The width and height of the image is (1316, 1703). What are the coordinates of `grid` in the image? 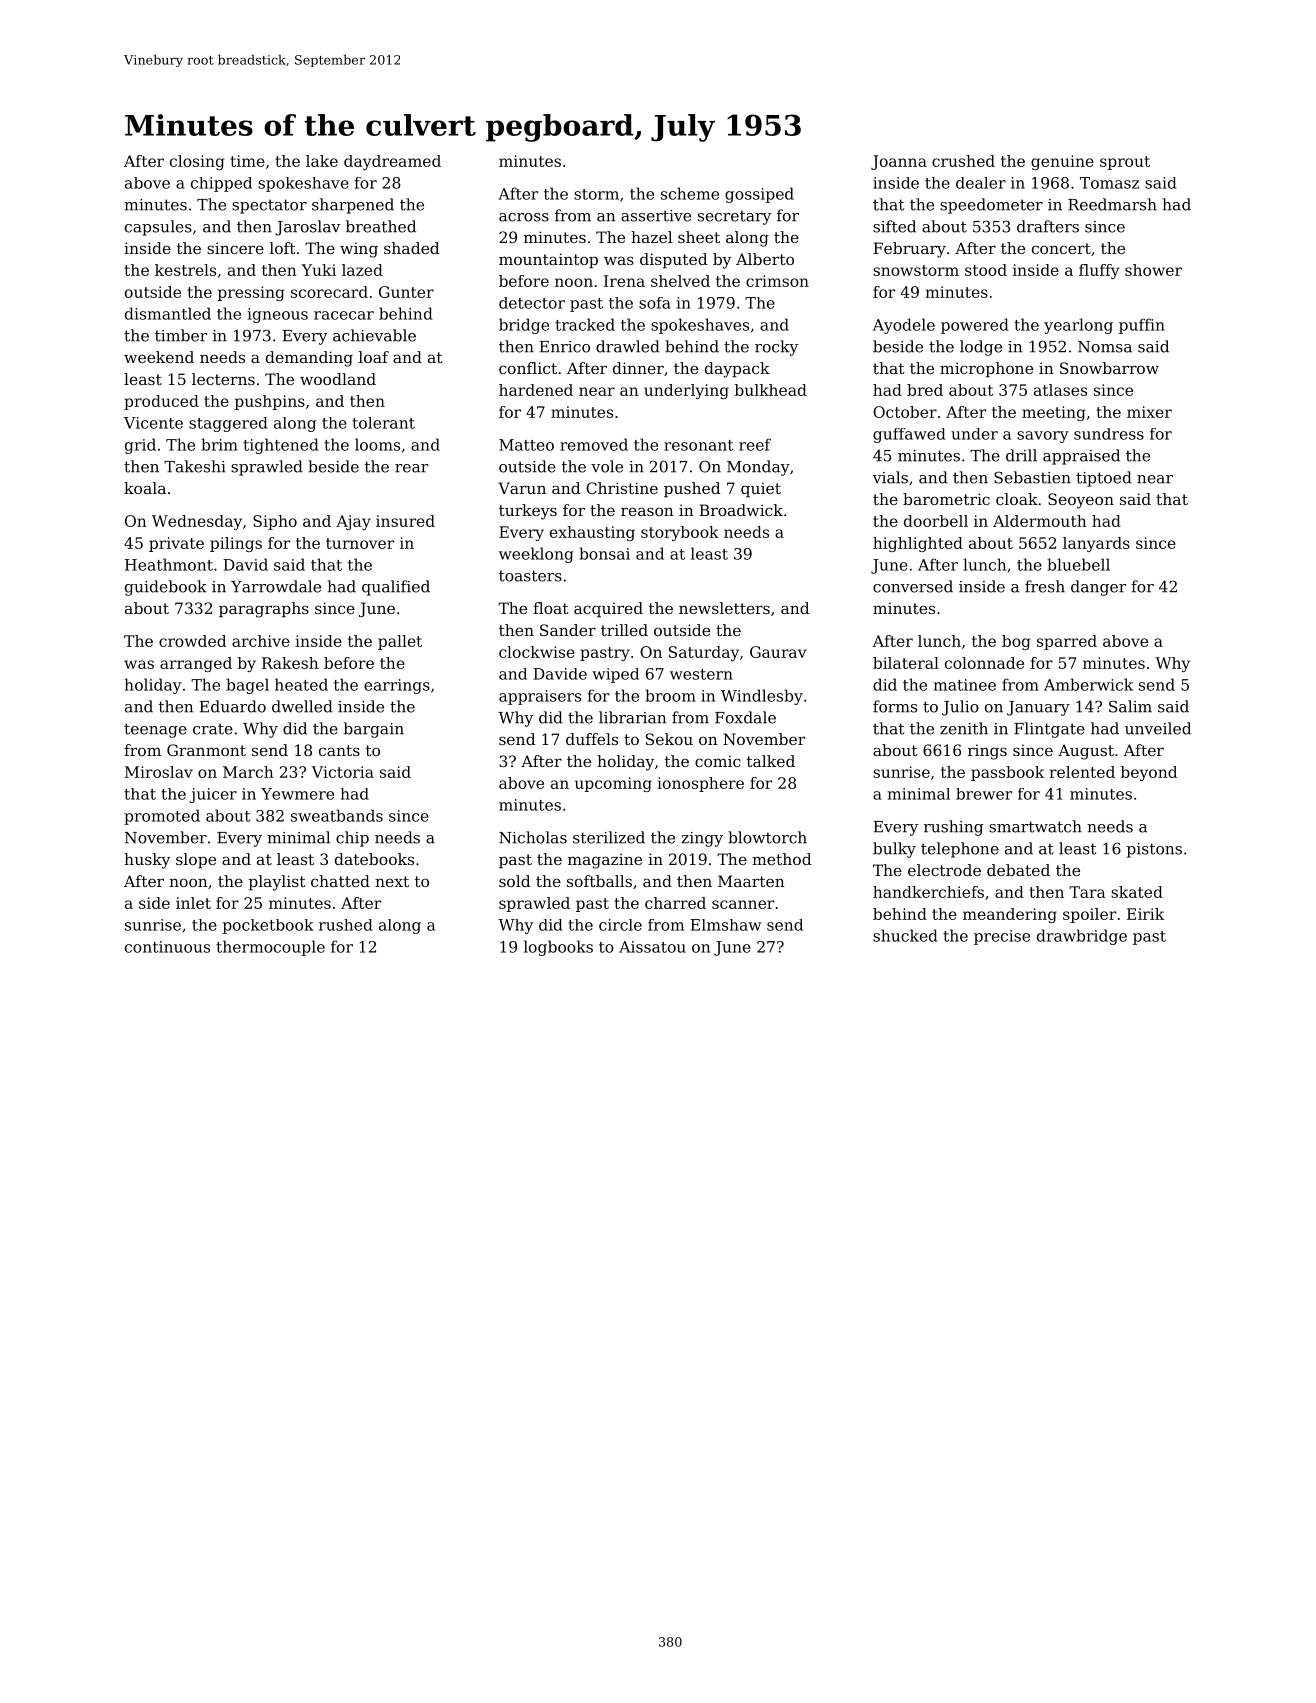 It's located at (140, 446).
